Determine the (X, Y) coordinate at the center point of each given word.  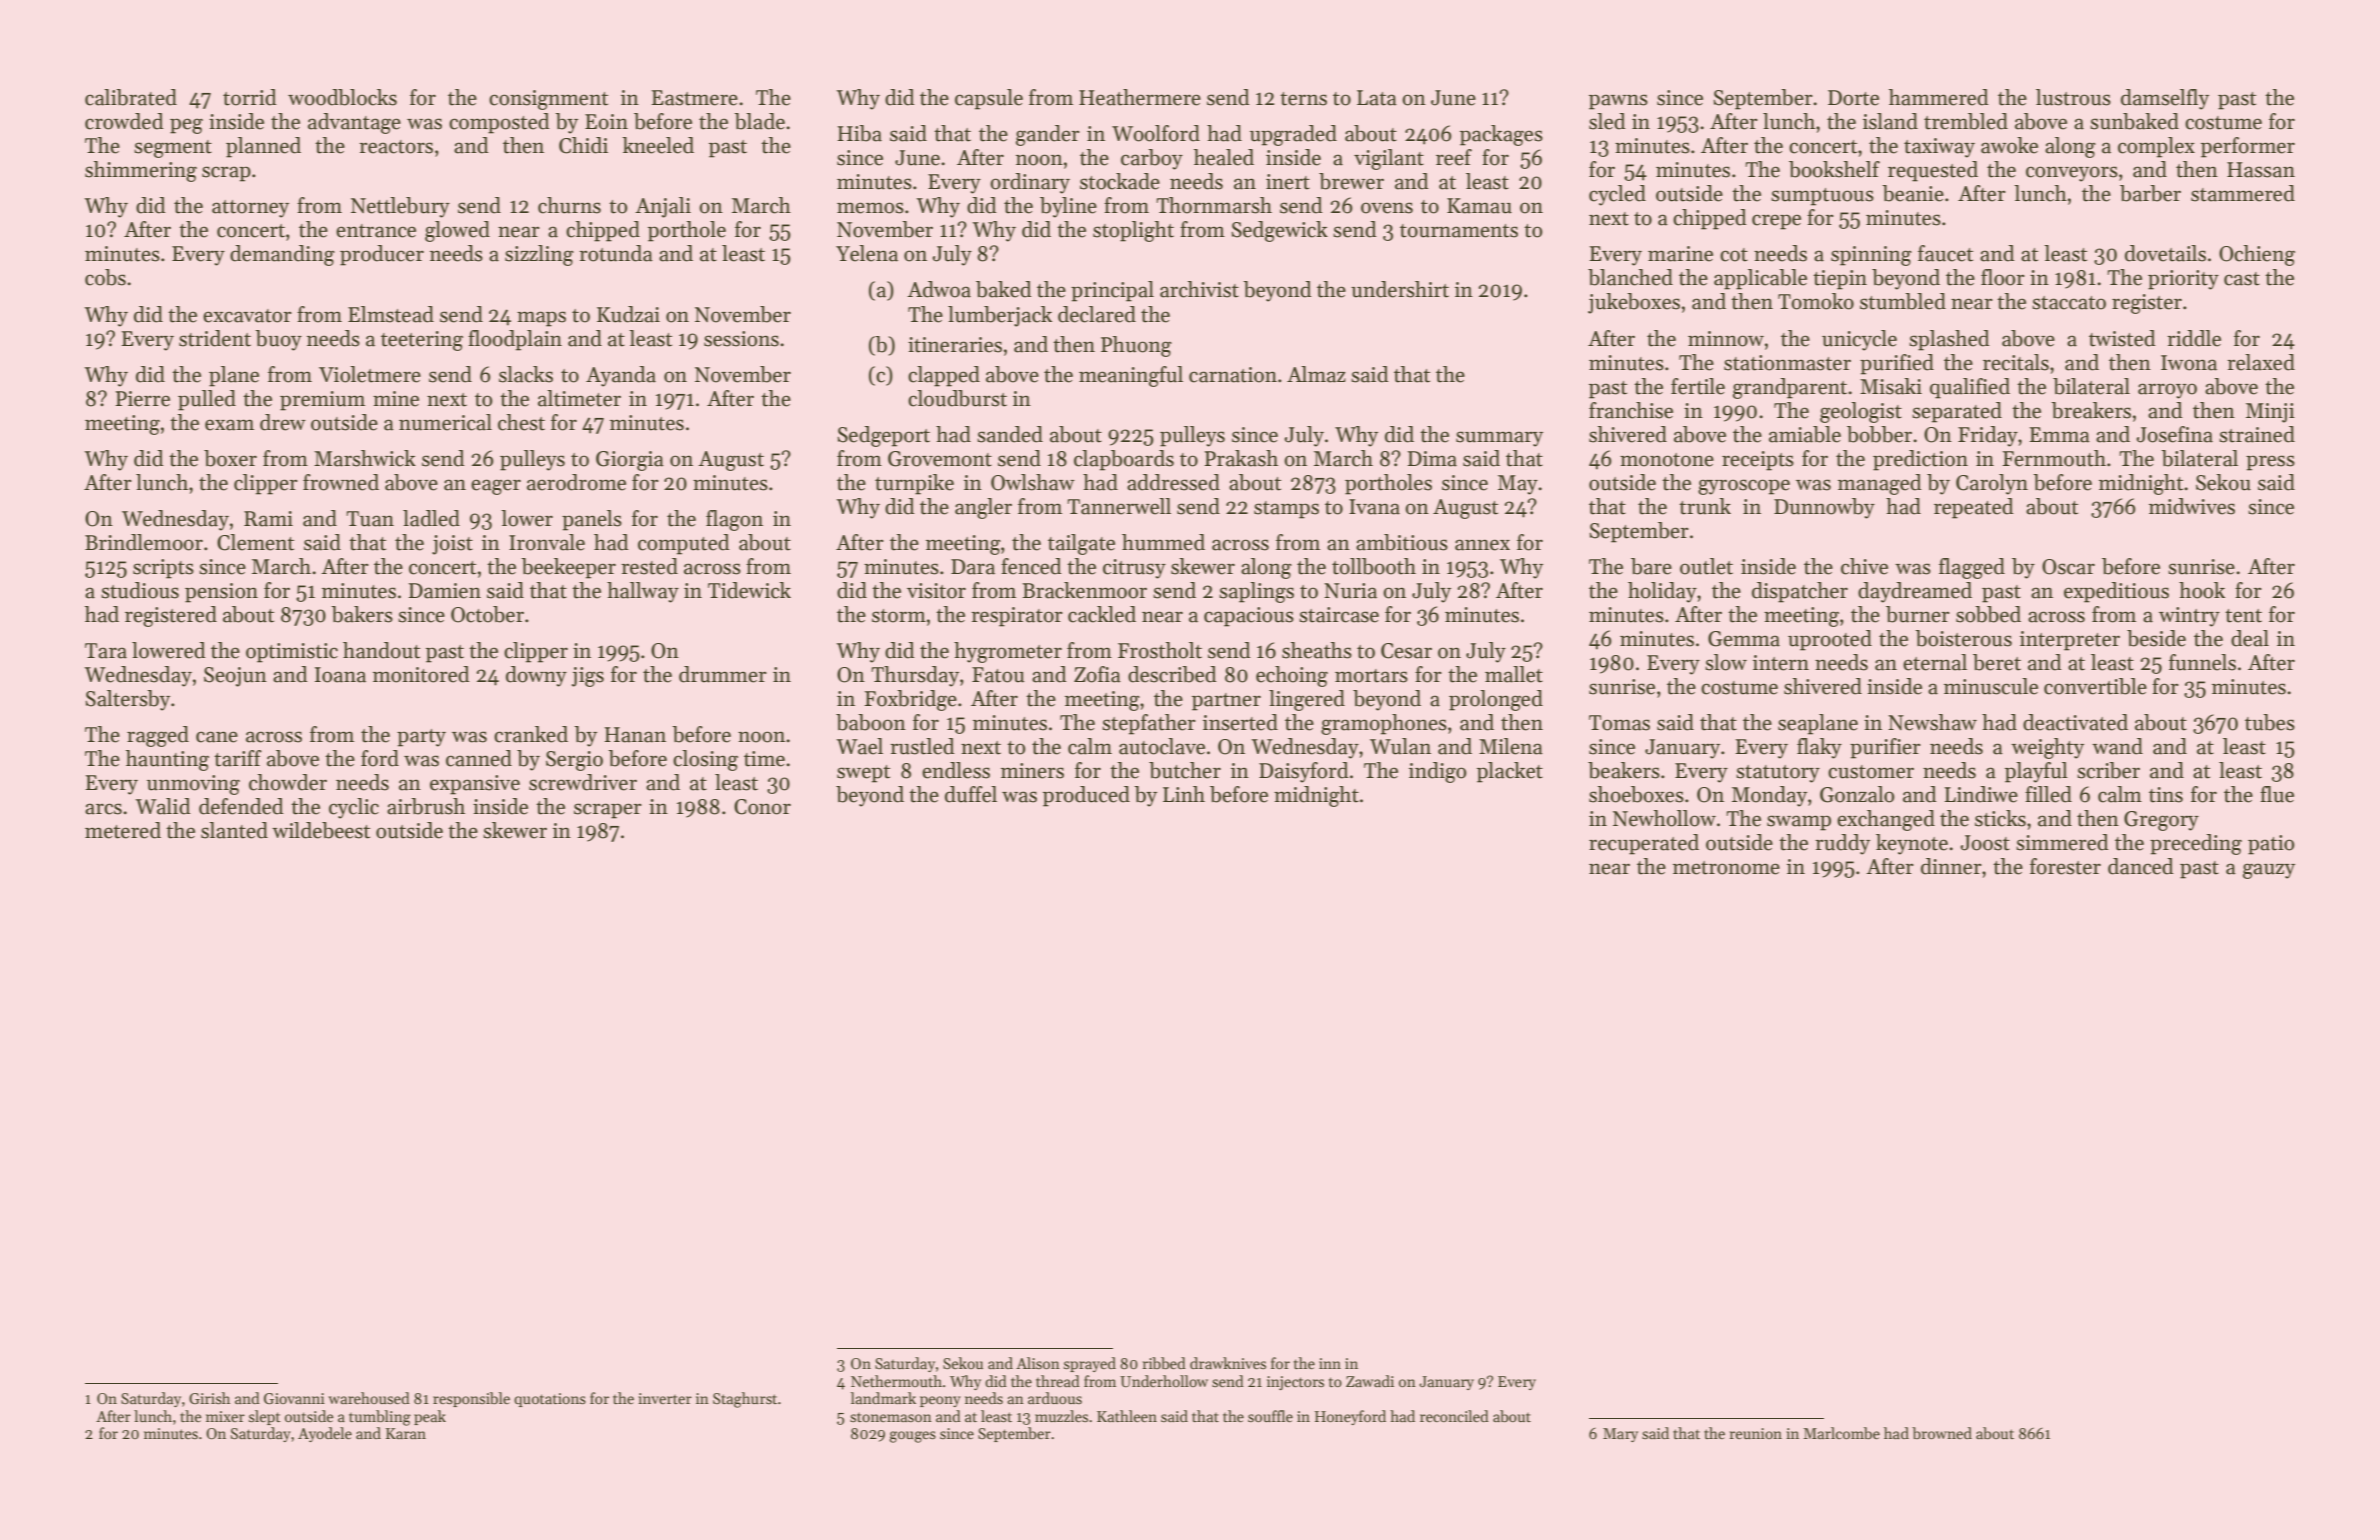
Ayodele (325, 1434)
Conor (762, 807)
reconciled (1454, 1416)
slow (1726, 662)
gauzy (2269, 871)
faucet (1945, 253)
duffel (971, 794)
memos (870, 208)
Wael (859, 746)
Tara (106, 651)
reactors (396, 147)
